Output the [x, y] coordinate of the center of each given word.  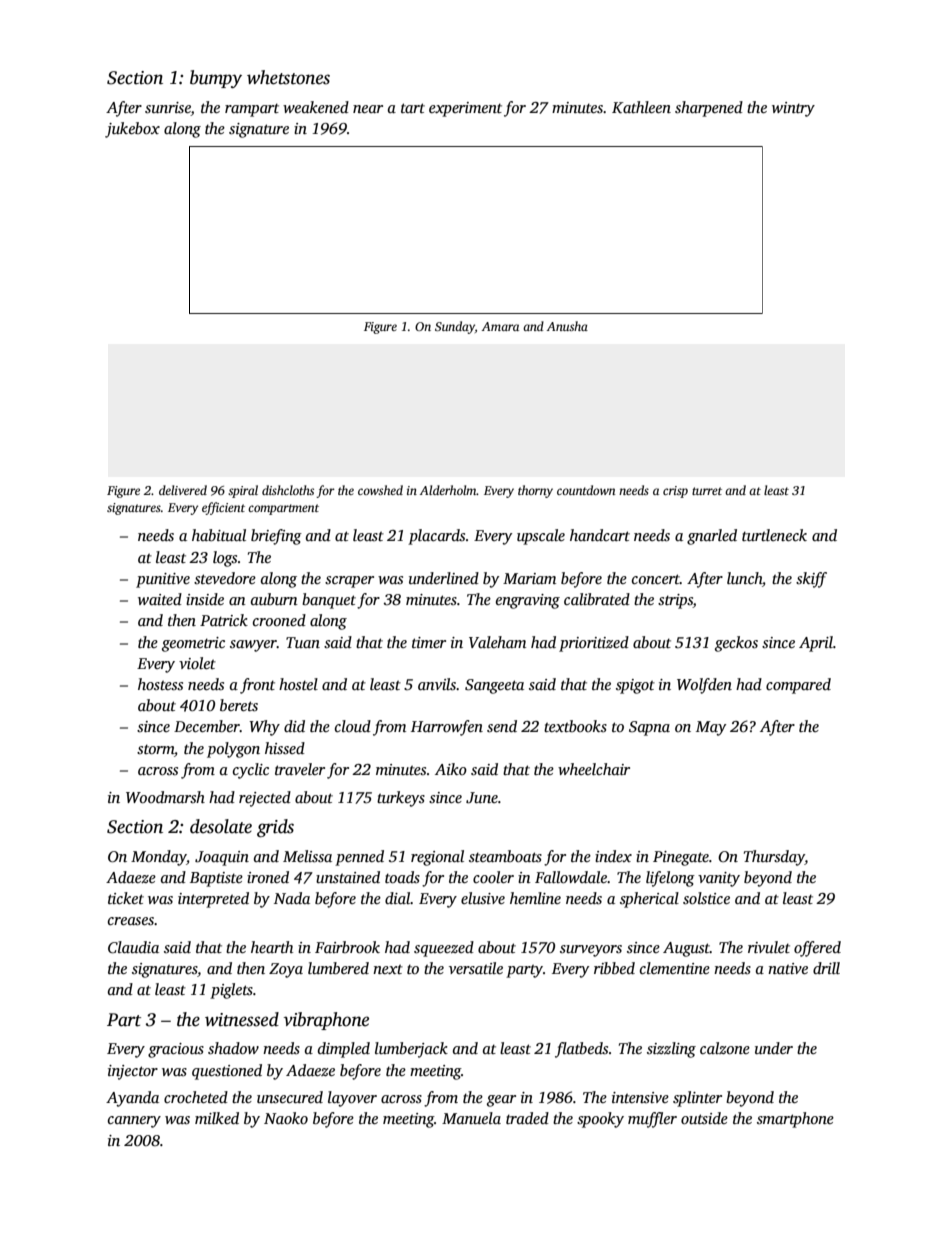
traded [527, 1118]
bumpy [216, 79]
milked [217, 1118]
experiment [465, 109]
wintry [793, 109]
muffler [652, 1120]
